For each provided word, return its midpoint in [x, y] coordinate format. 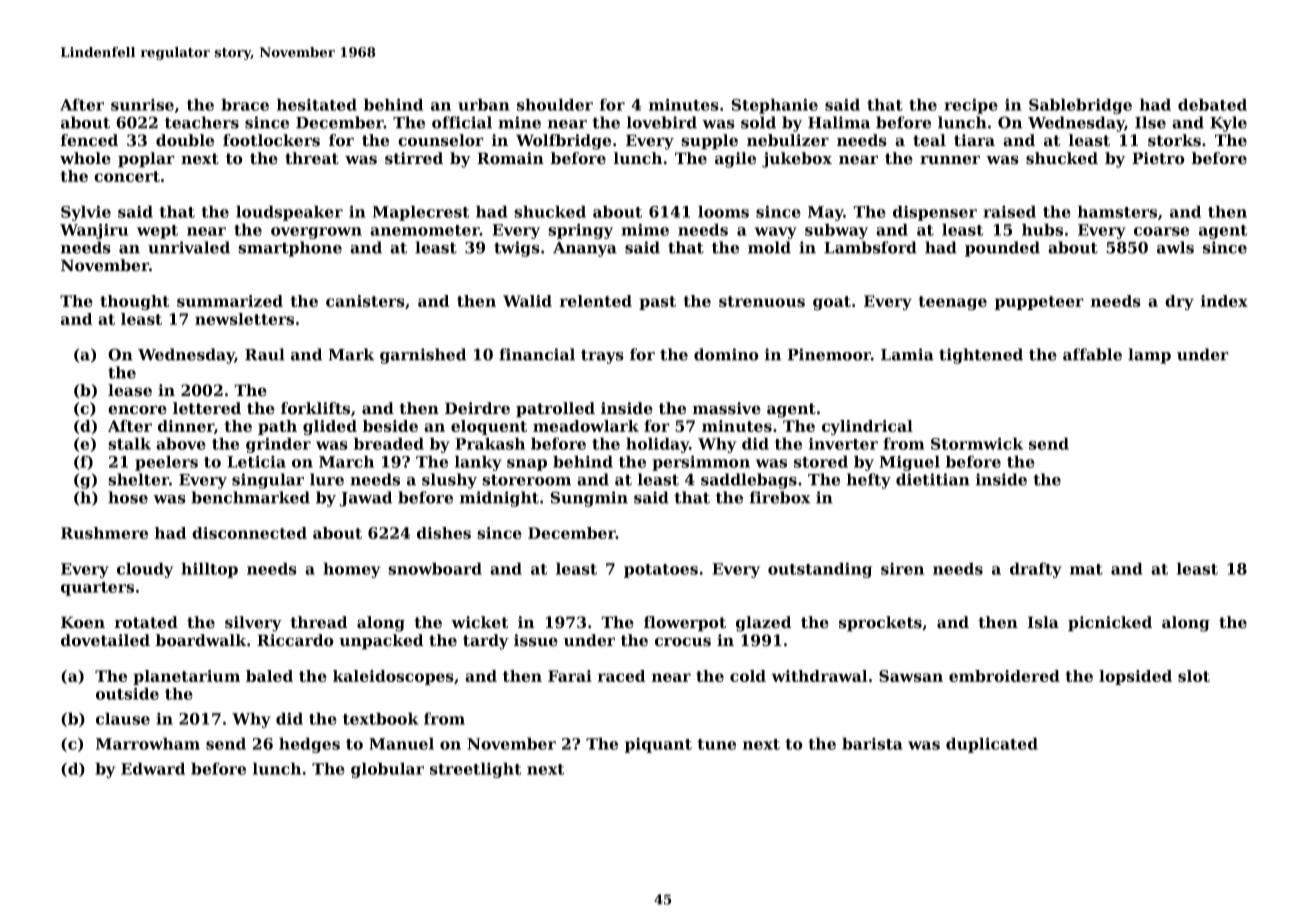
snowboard [435, 568]
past [657, 303]
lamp [1149, 356]
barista [872, 743]
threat [312, 158]
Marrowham [148, 743]
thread [319, 622]
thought [134, 303]
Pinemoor [829, 354]
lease [130, 390]
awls [1175, 247]
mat [1086, 569]
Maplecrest [421, 213]
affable [1092, 354]
